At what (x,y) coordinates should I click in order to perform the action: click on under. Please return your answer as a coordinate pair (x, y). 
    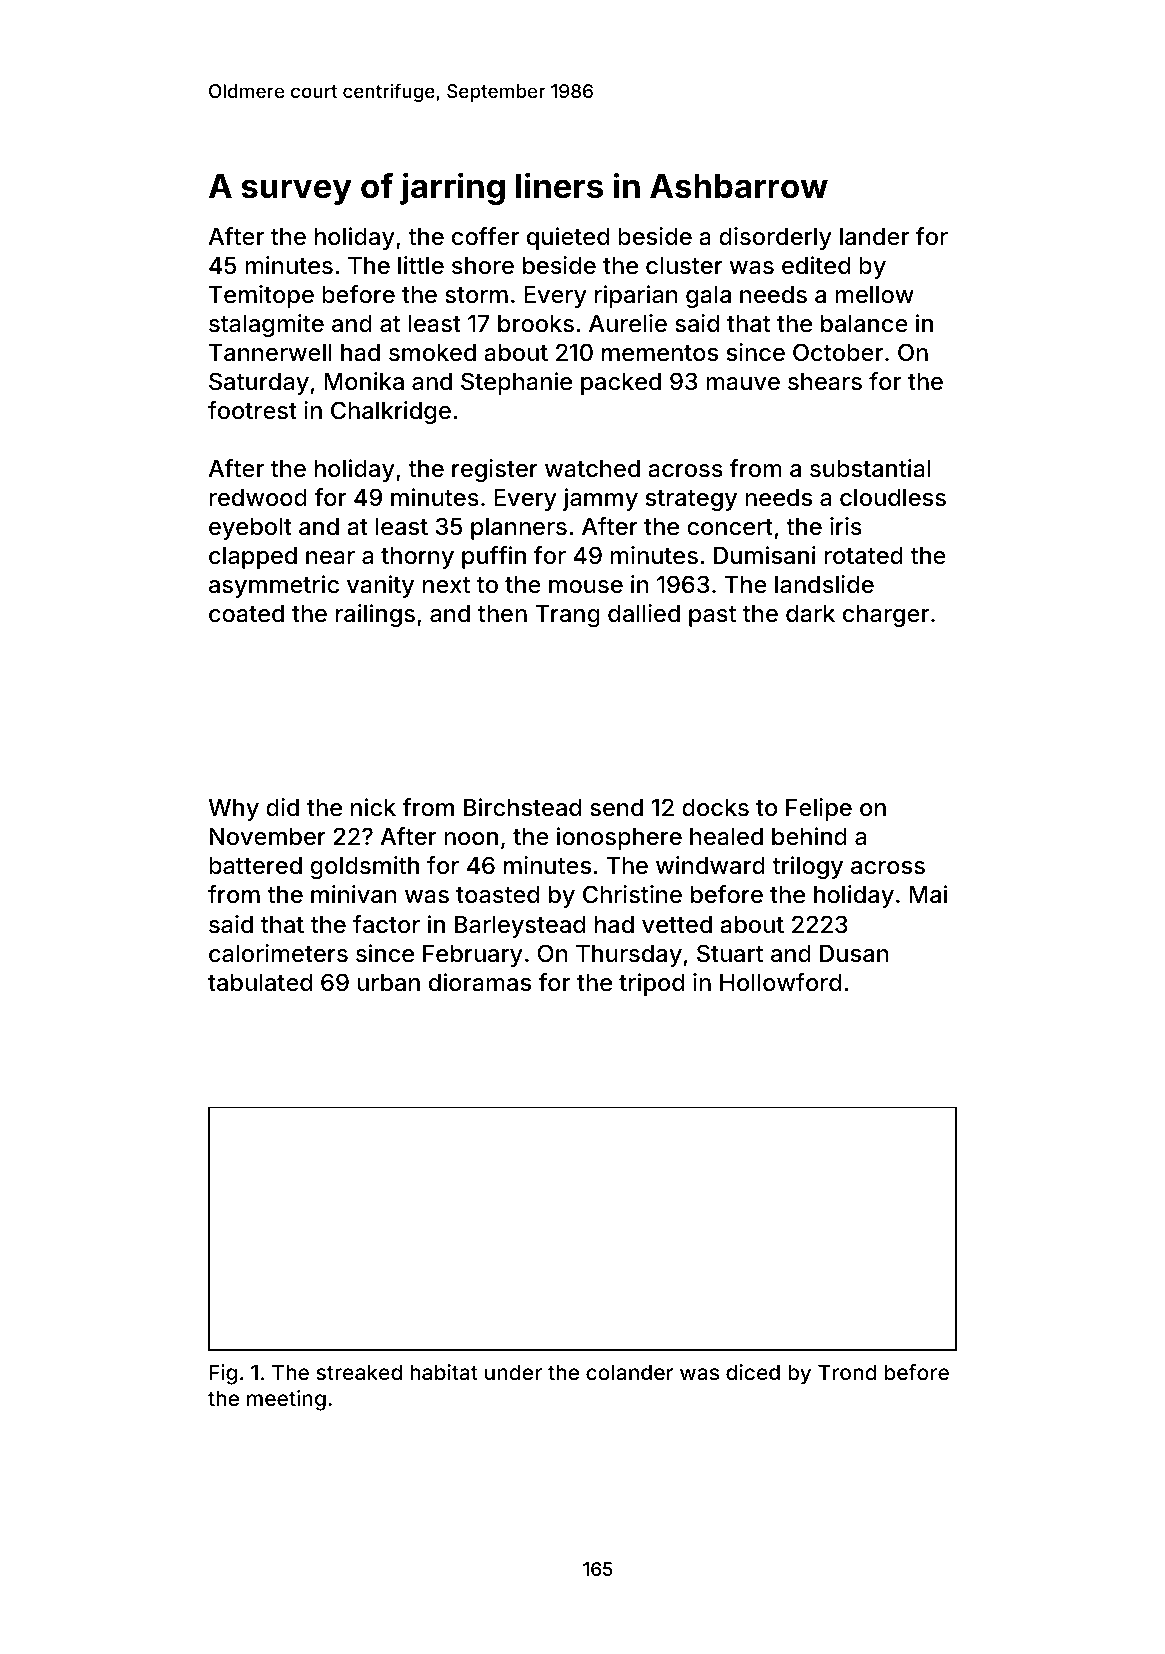
    Looking at the image, I should click on (513, 1372).
